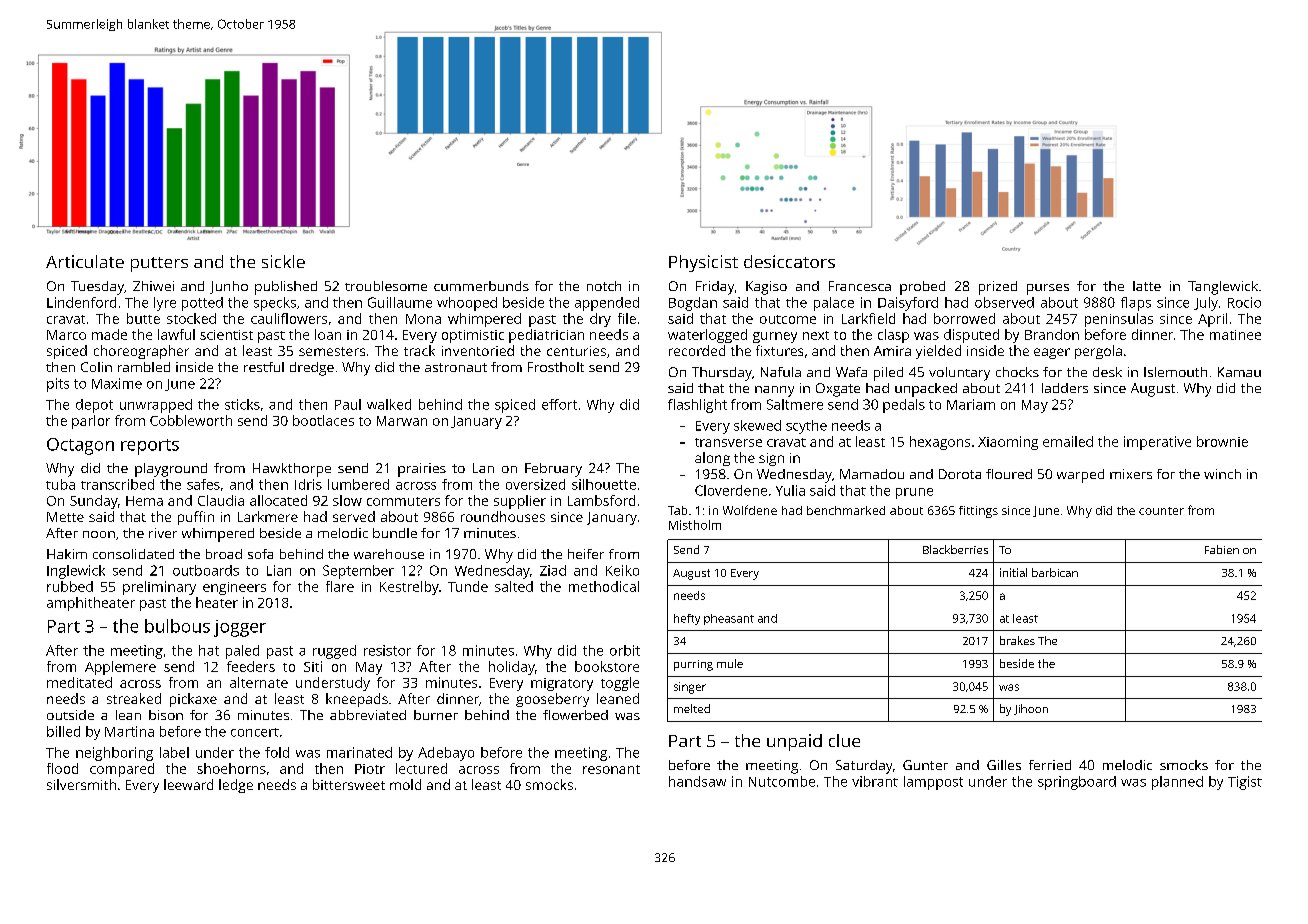 Image resolution: width=1308 pixels, height=924 pixels. I want to click on methodical, so click(604, 586).
